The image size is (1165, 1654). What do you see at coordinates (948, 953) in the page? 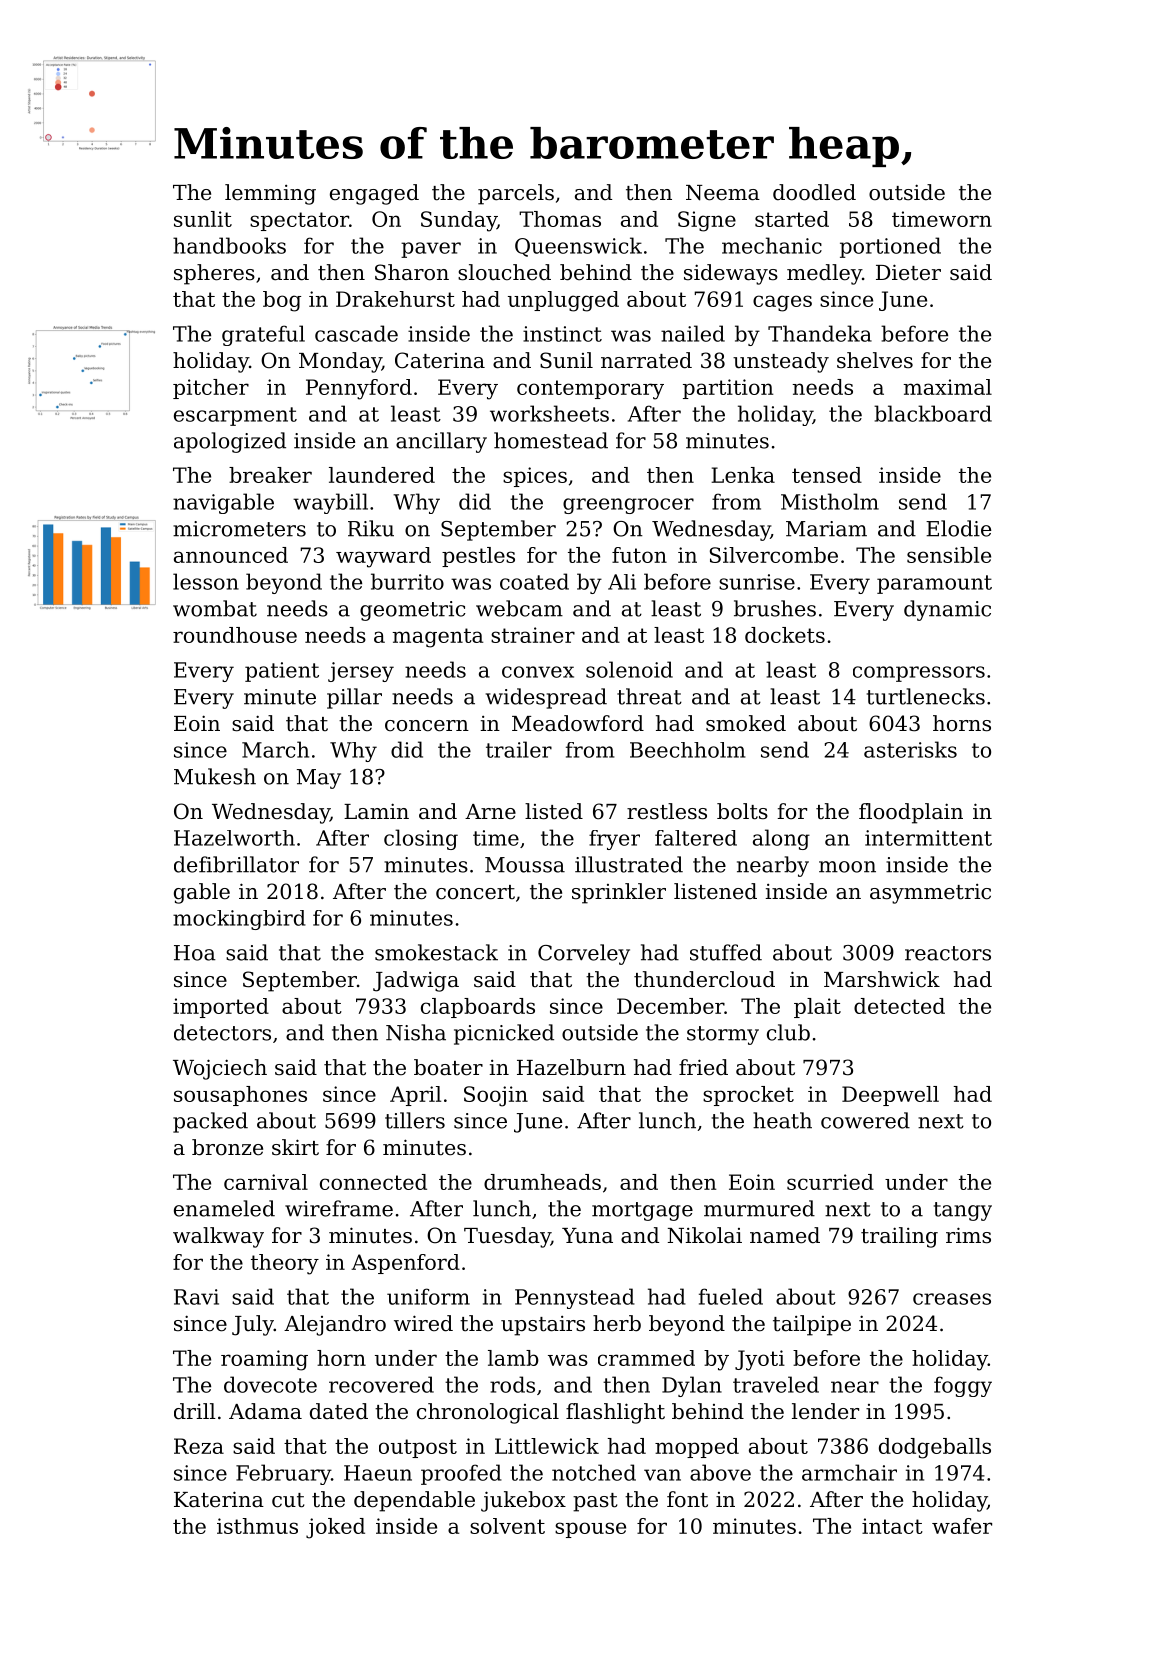
I see `reactors` at bounding box center [948, 953].
